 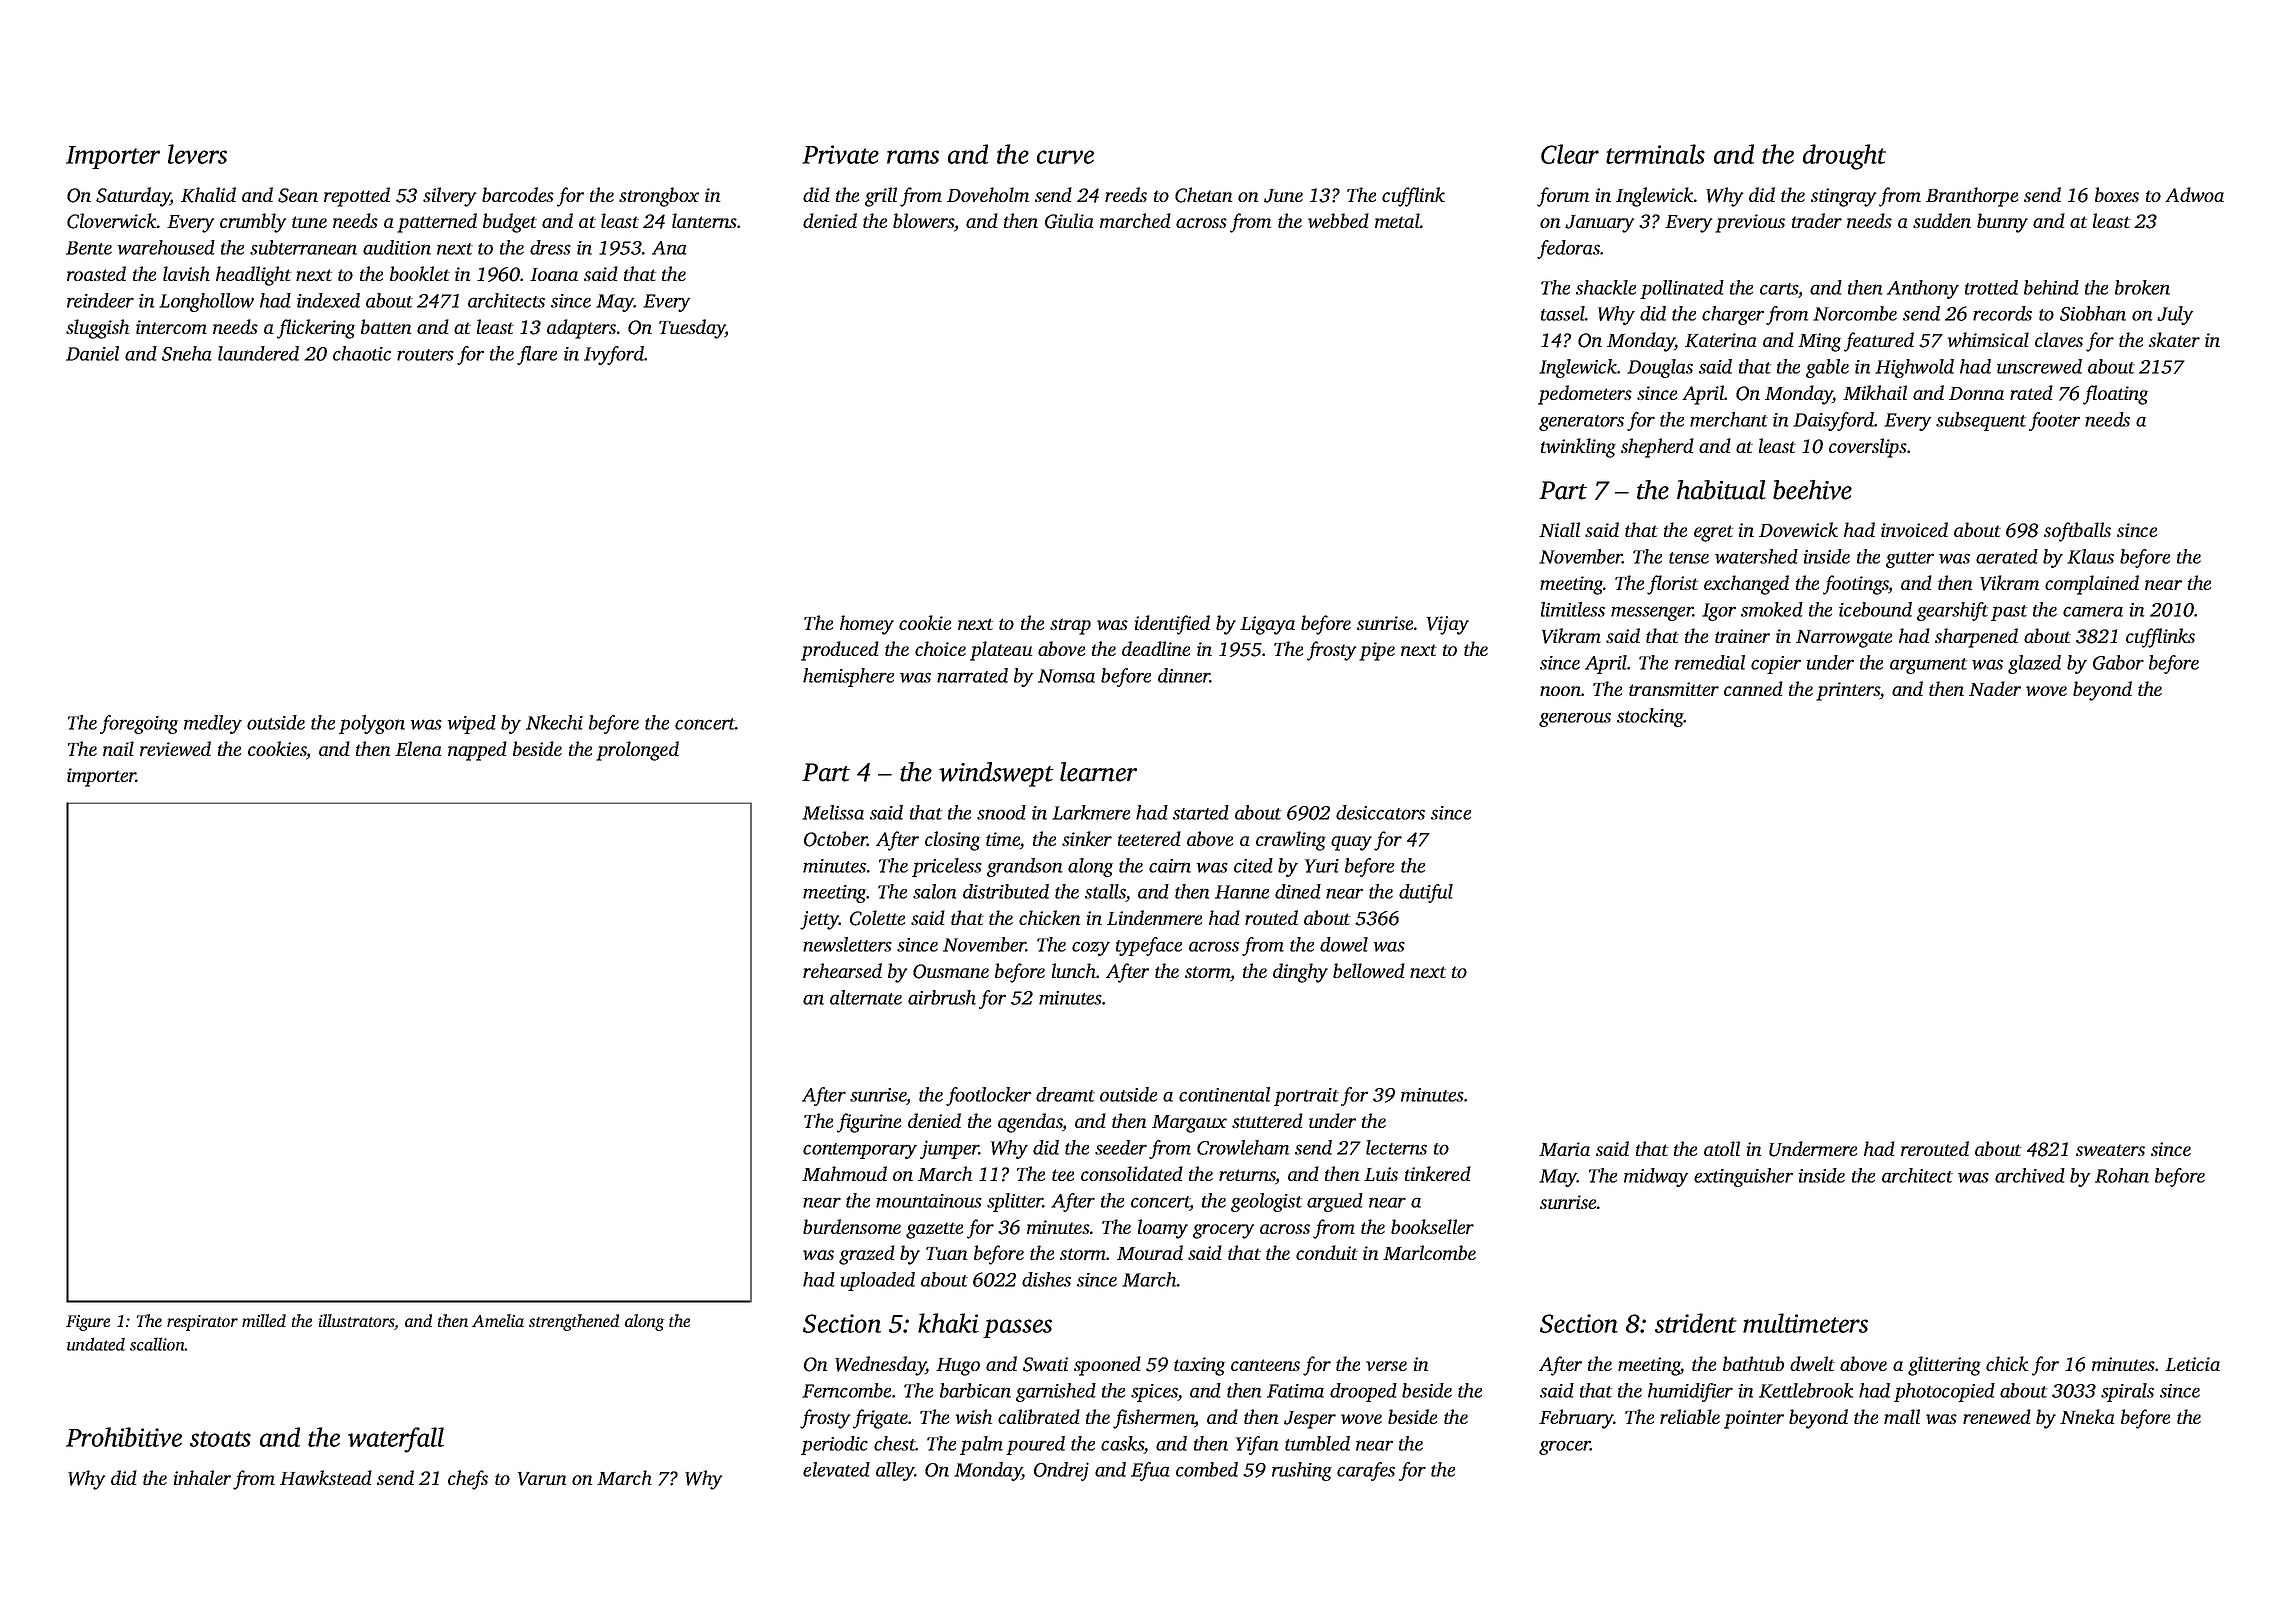 I want to click on Vijay, so click(x=1448, y=625).
